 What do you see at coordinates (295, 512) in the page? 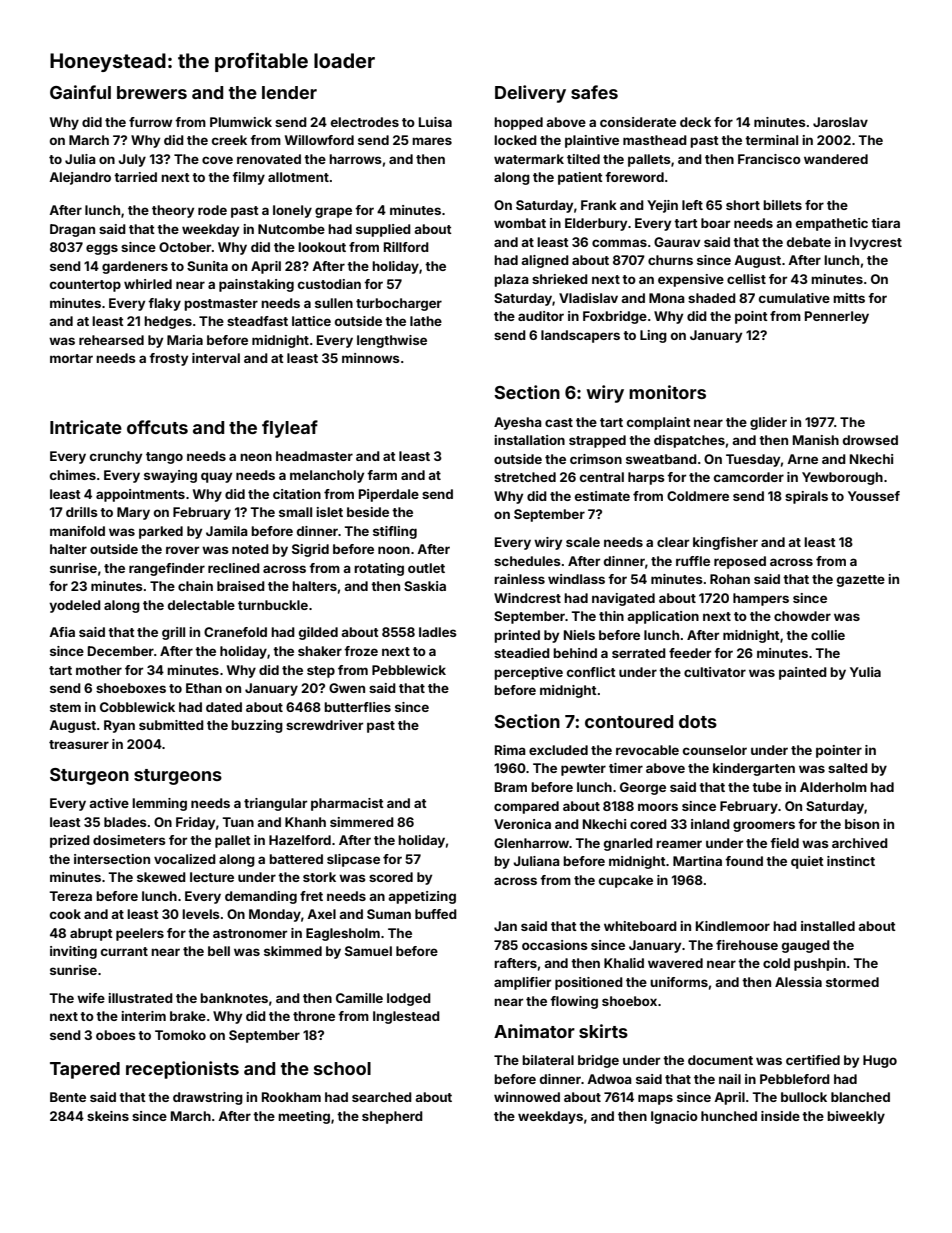
I see `small` at bounding box center [295, 512].
